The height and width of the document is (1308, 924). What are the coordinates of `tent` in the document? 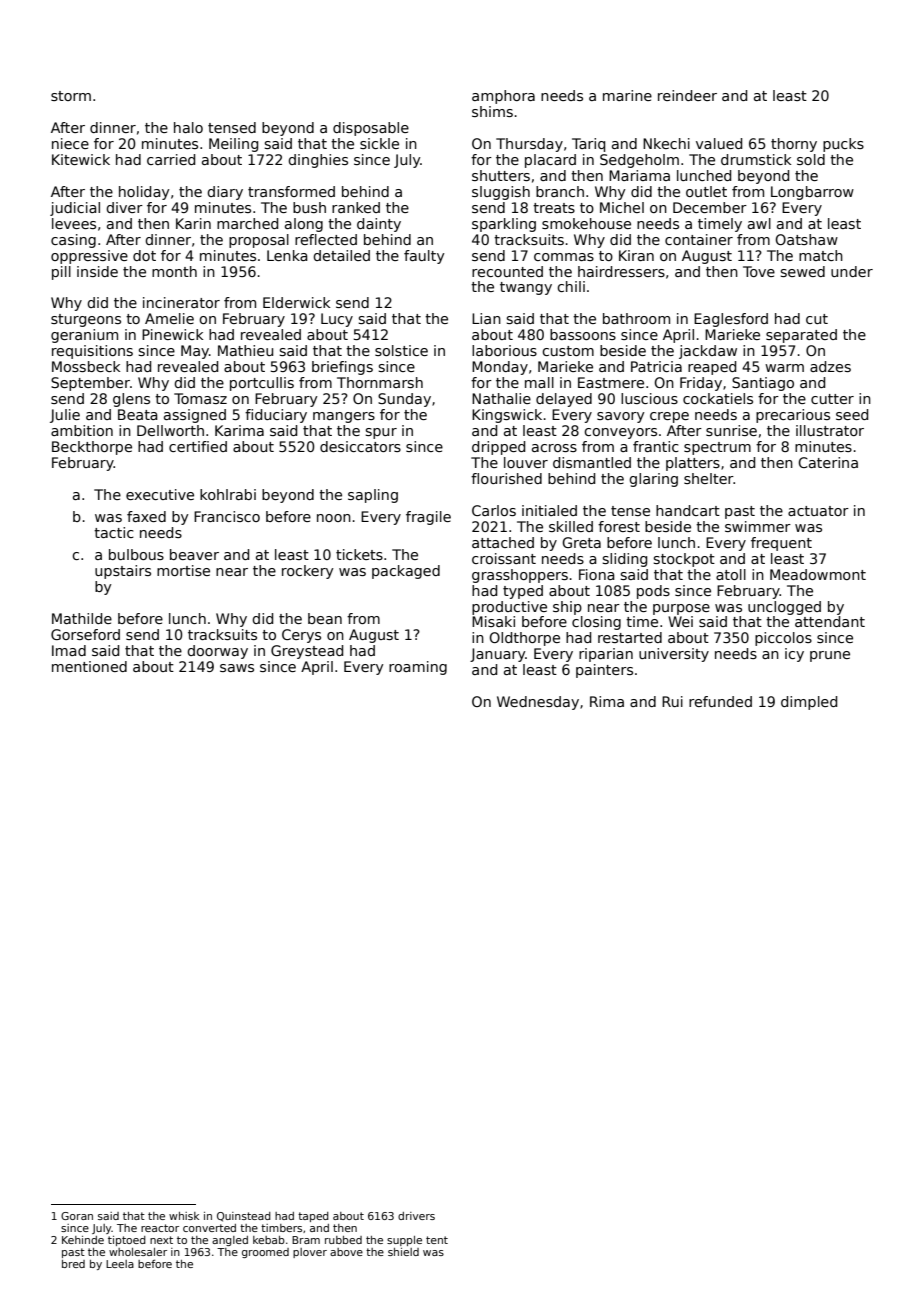 It's located at (437, 1240).
